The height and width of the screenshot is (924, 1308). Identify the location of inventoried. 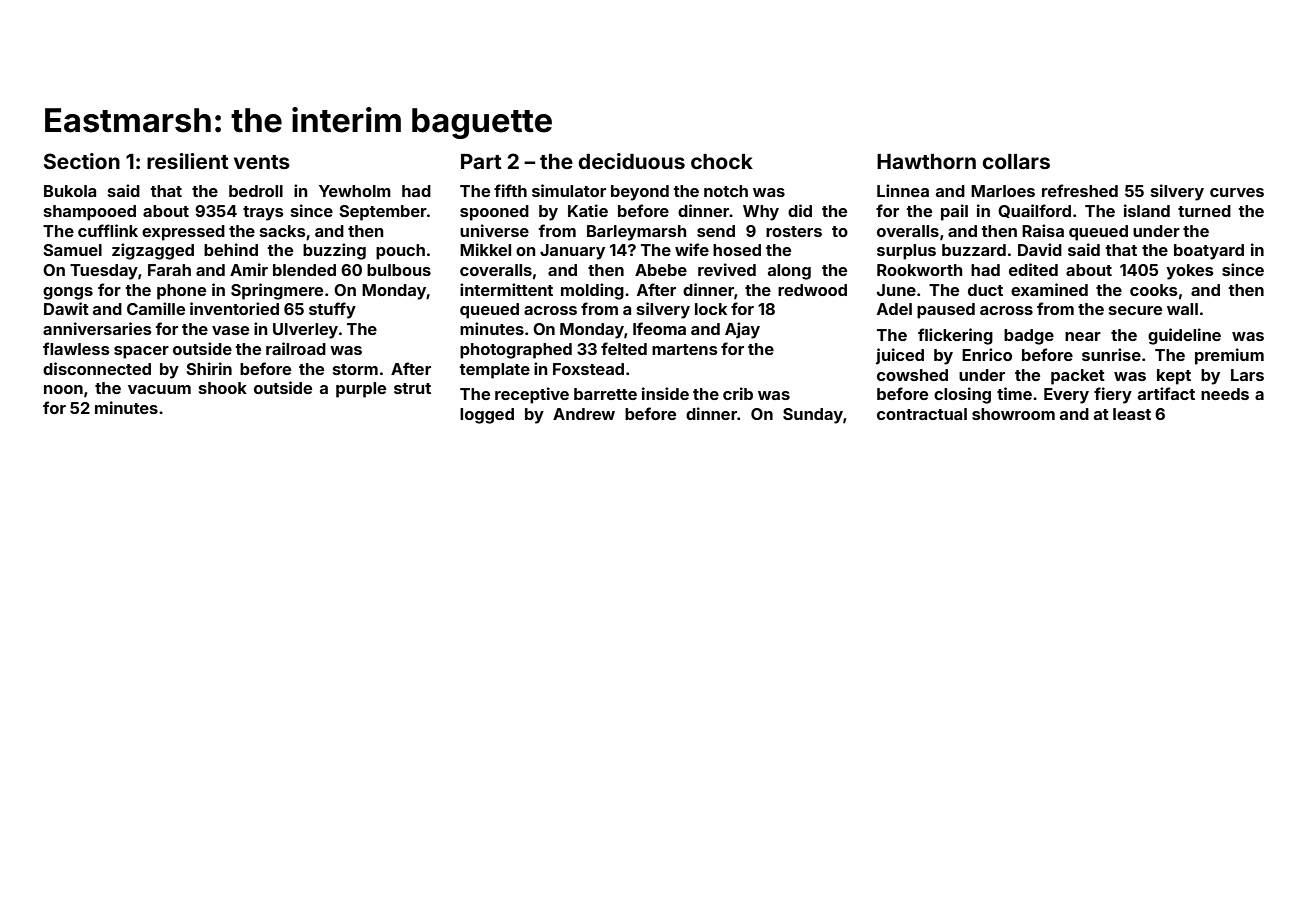
(234, 308).
